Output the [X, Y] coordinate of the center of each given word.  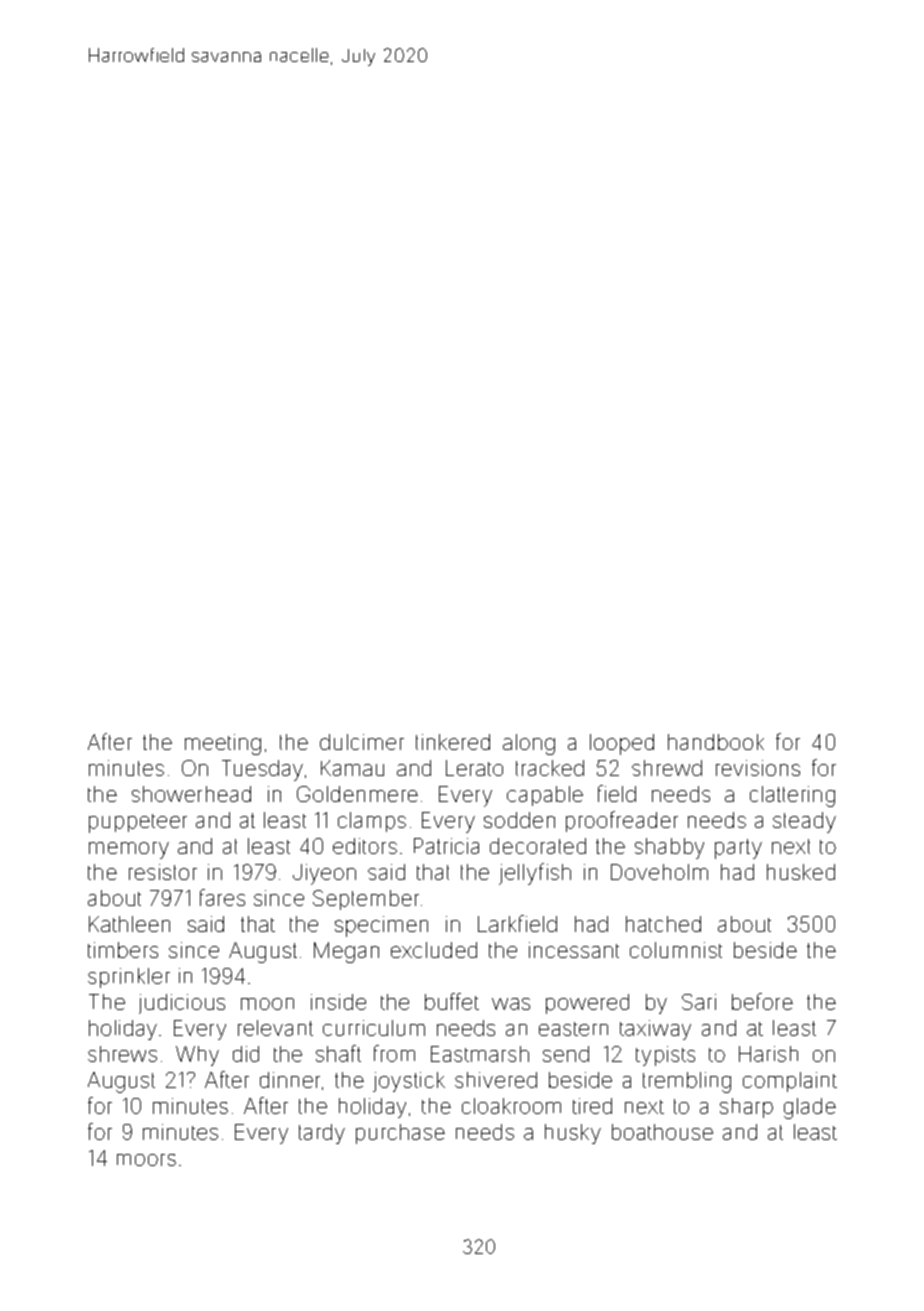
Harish [768, 1054]
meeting [223, 744]
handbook [716, 742]
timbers [123, 950]
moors [146, 1160]
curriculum [374, 1028]
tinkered [453, 742]
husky [573, 1134]
